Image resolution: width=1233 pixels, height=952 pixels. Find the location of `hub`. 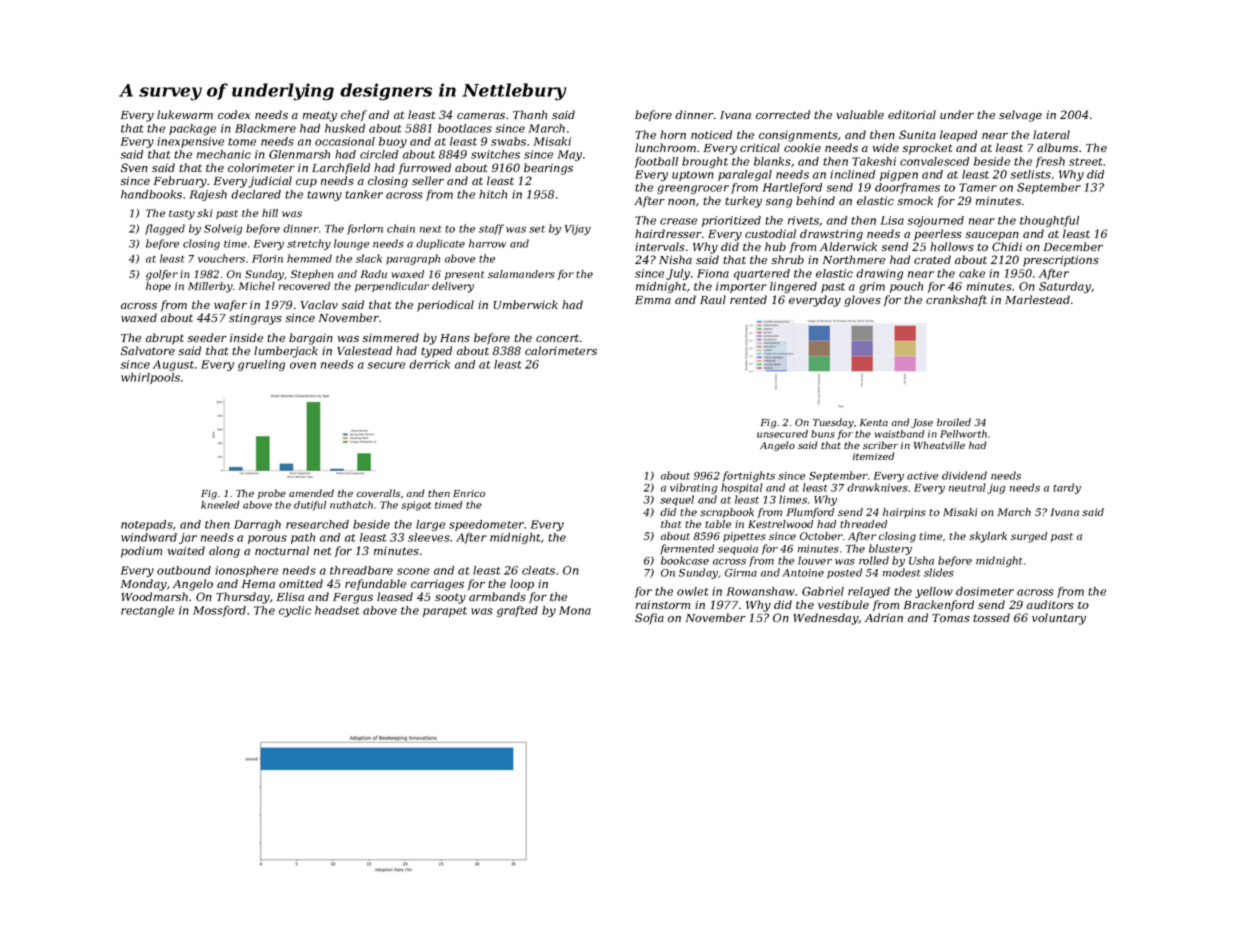

hub is located at coordinates (775, 246).
